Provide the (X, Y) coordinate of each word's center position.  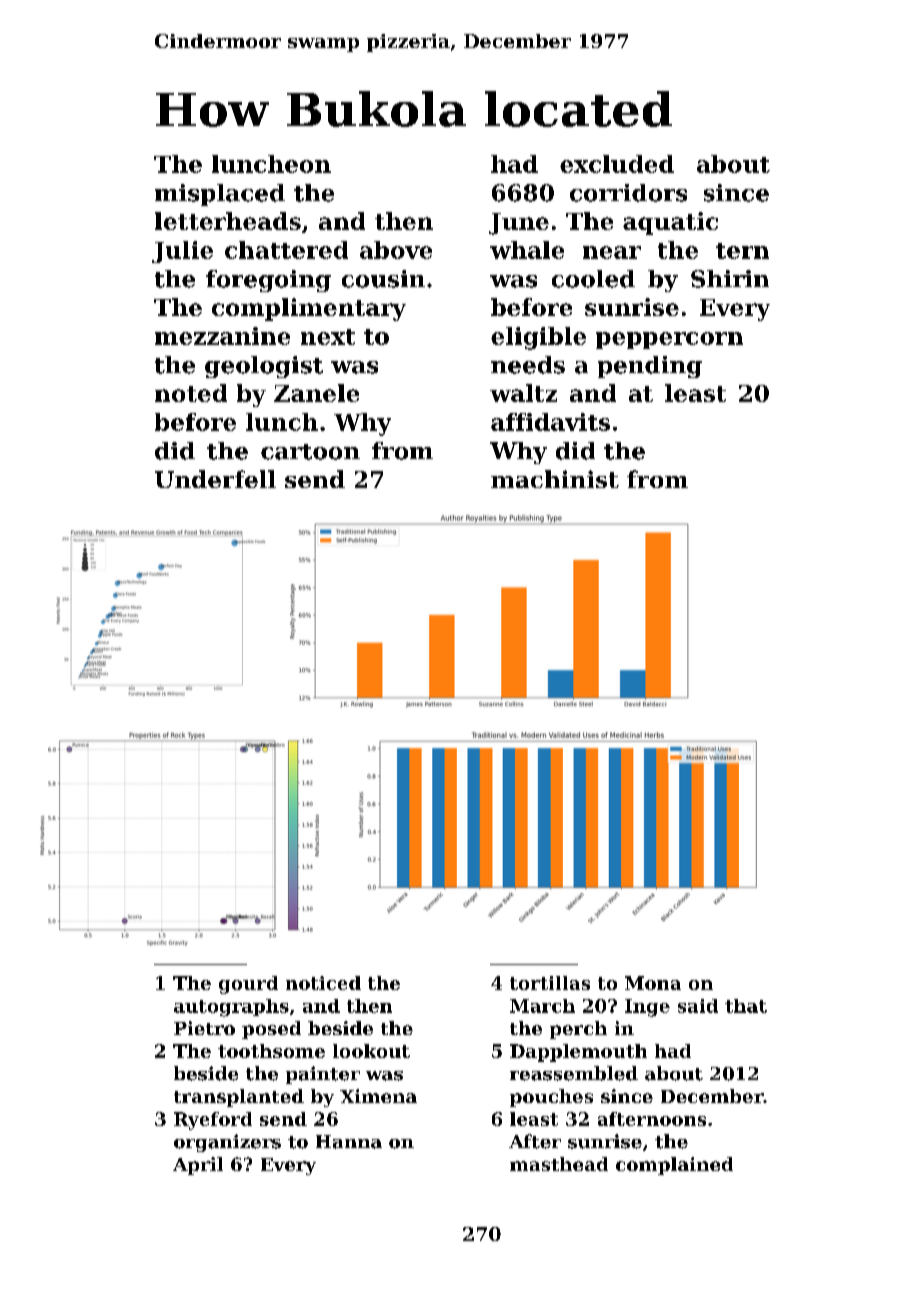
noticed (323, 983)
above (396, 250)
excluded (617, 164)
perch (578, 1030)
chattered (286, 250)
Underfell (215, 479)
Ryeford (213, 1121)
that (746, 1006)
